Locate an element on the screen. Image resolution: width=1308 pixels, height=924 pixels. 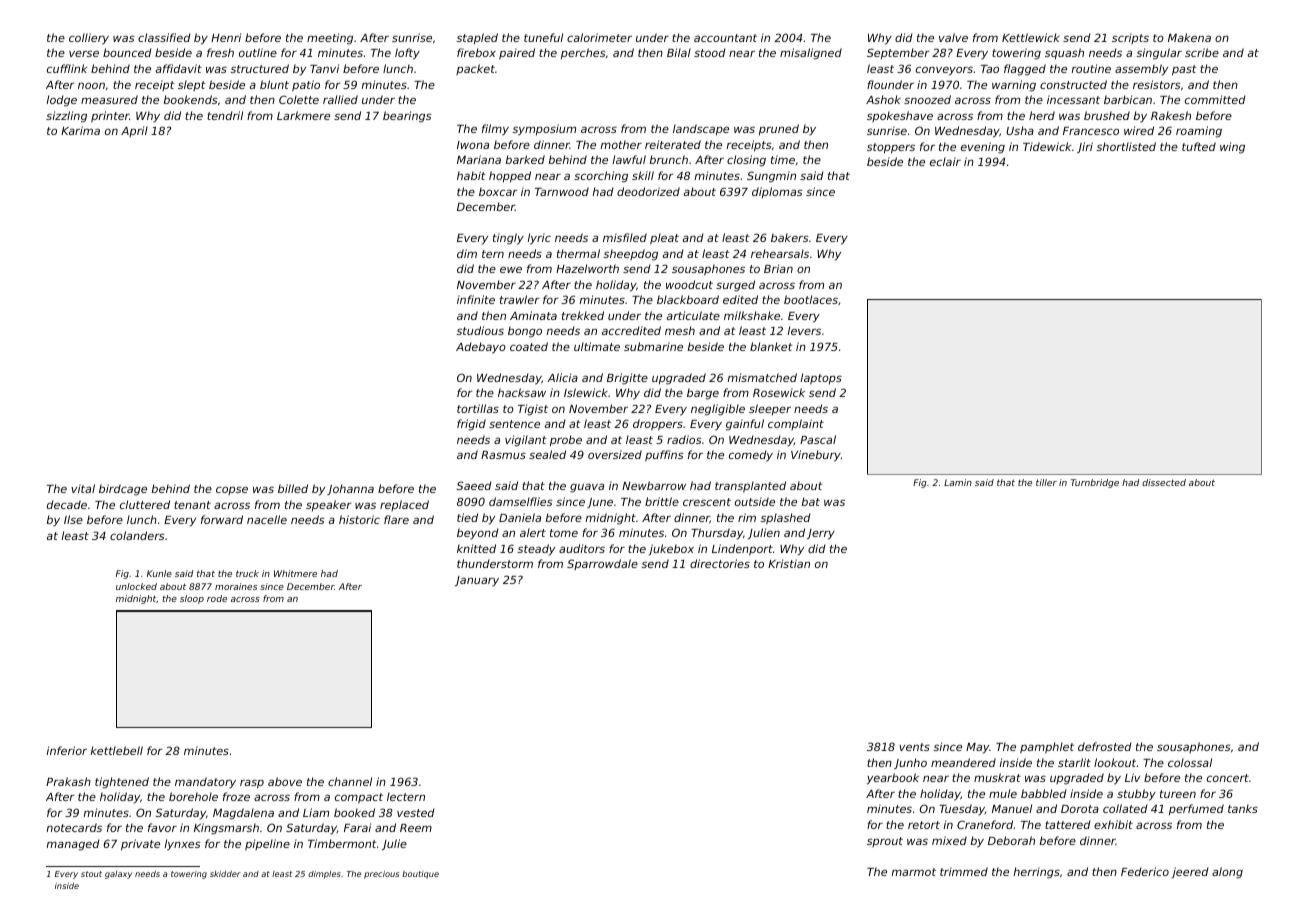
valve is located at coordinates (953, 37).
